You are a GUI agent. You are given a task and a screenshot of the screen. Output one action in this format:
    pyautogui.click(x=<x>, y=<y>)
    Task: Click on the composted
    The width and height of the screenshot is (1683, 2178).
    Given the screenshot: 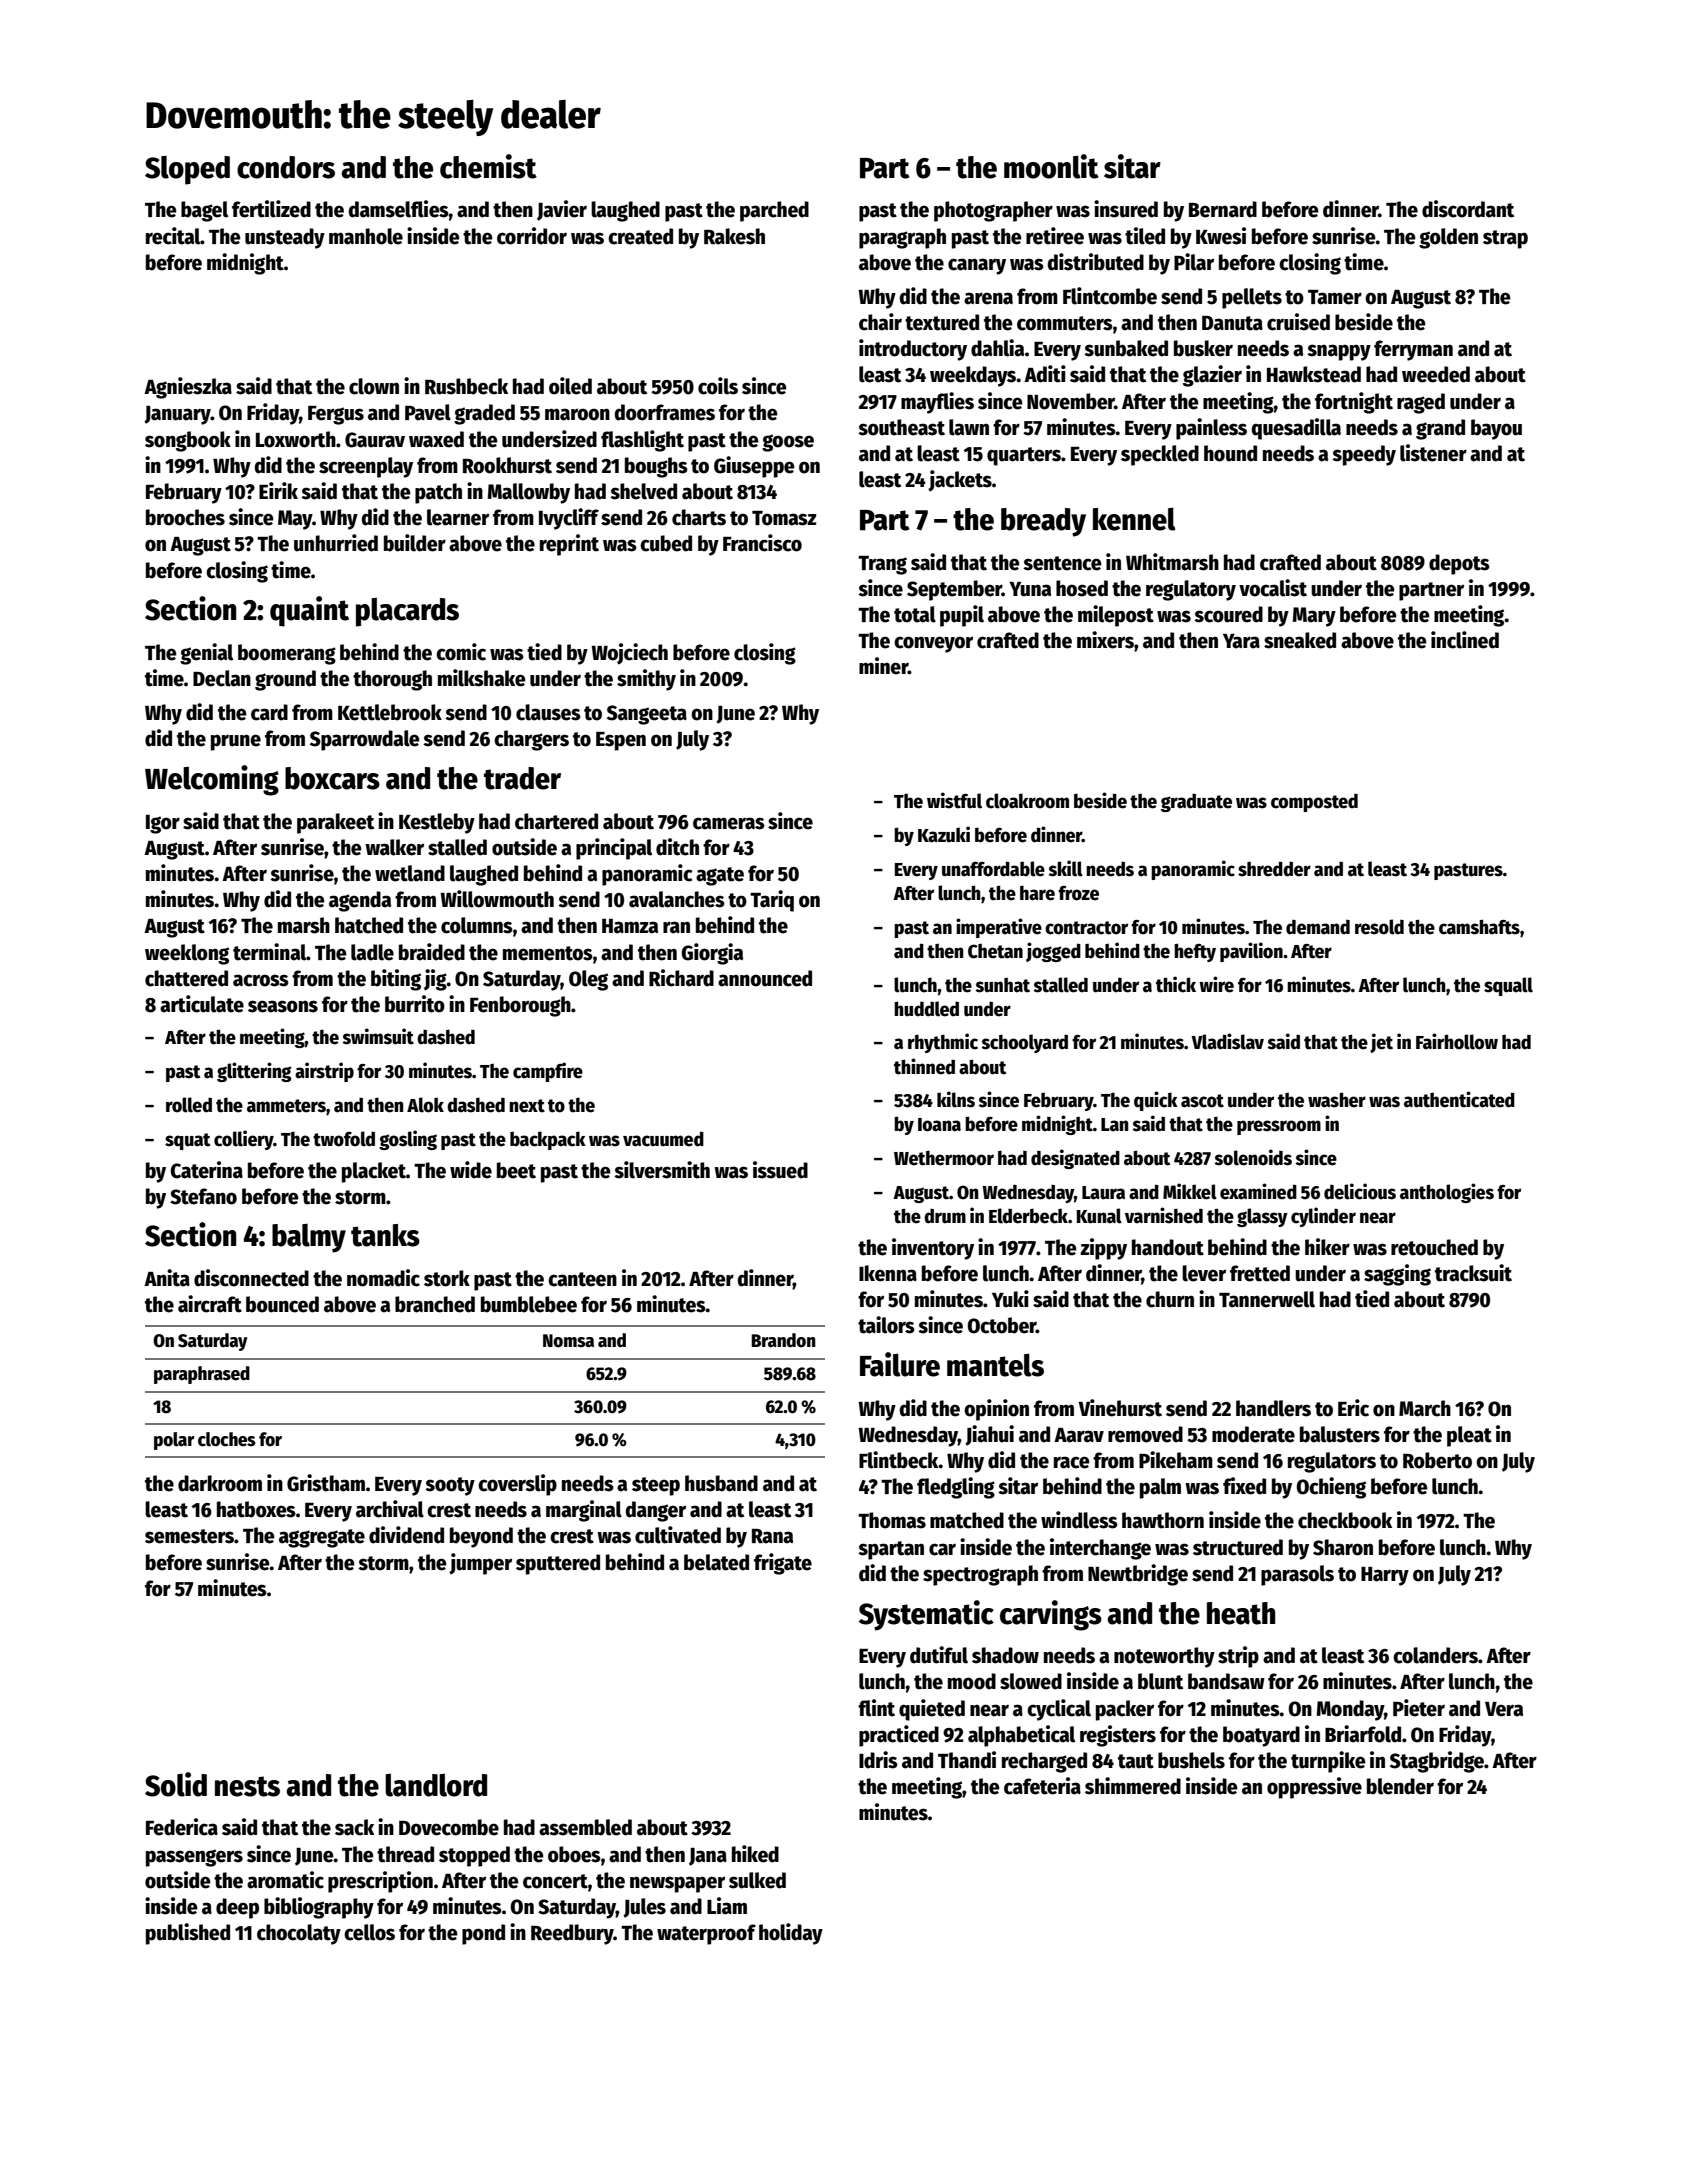 What is the action you would take?
    pyautogui.click(x=1314, y=803)
